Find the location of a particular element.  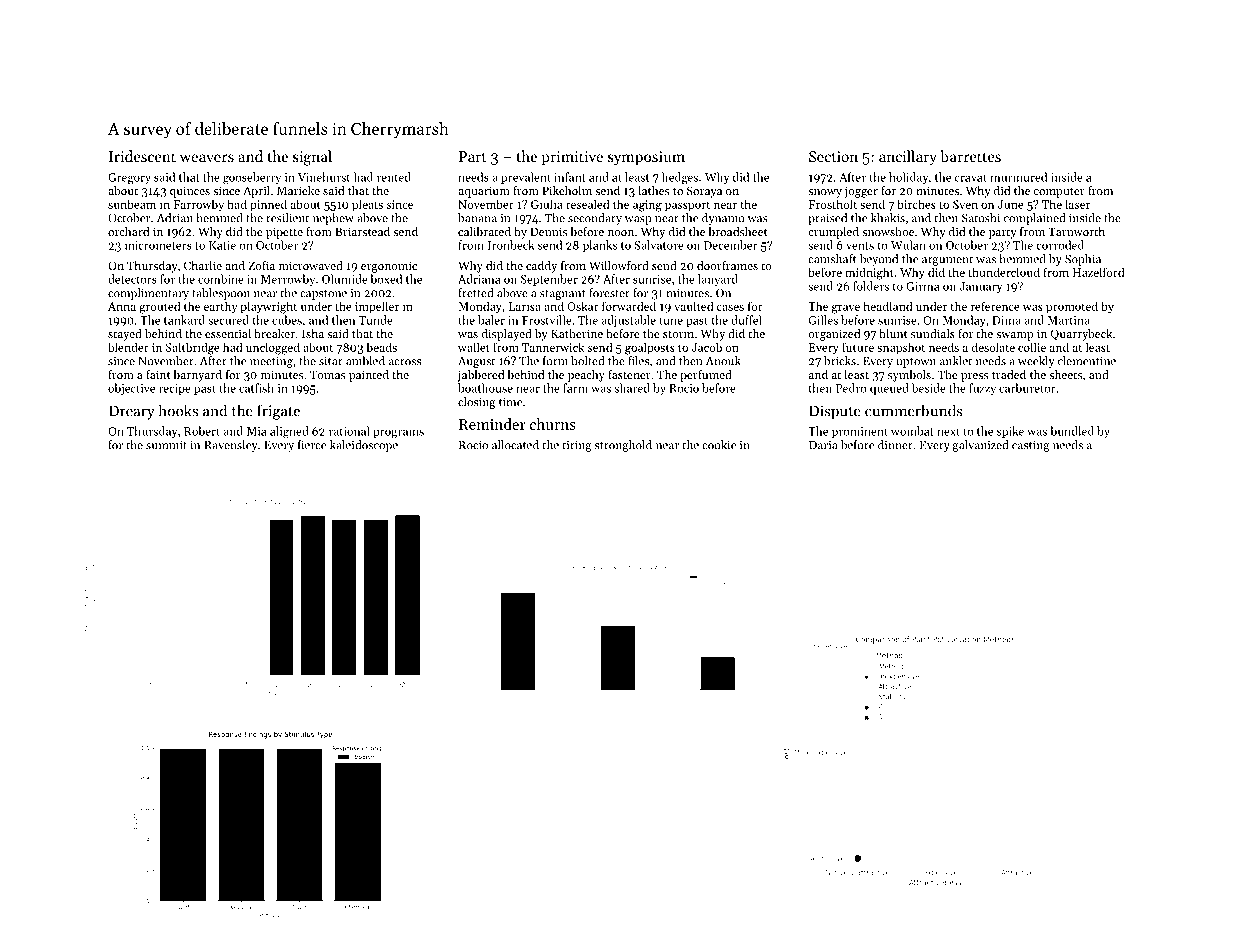

murmured is located at coordinates (1018, 177).
